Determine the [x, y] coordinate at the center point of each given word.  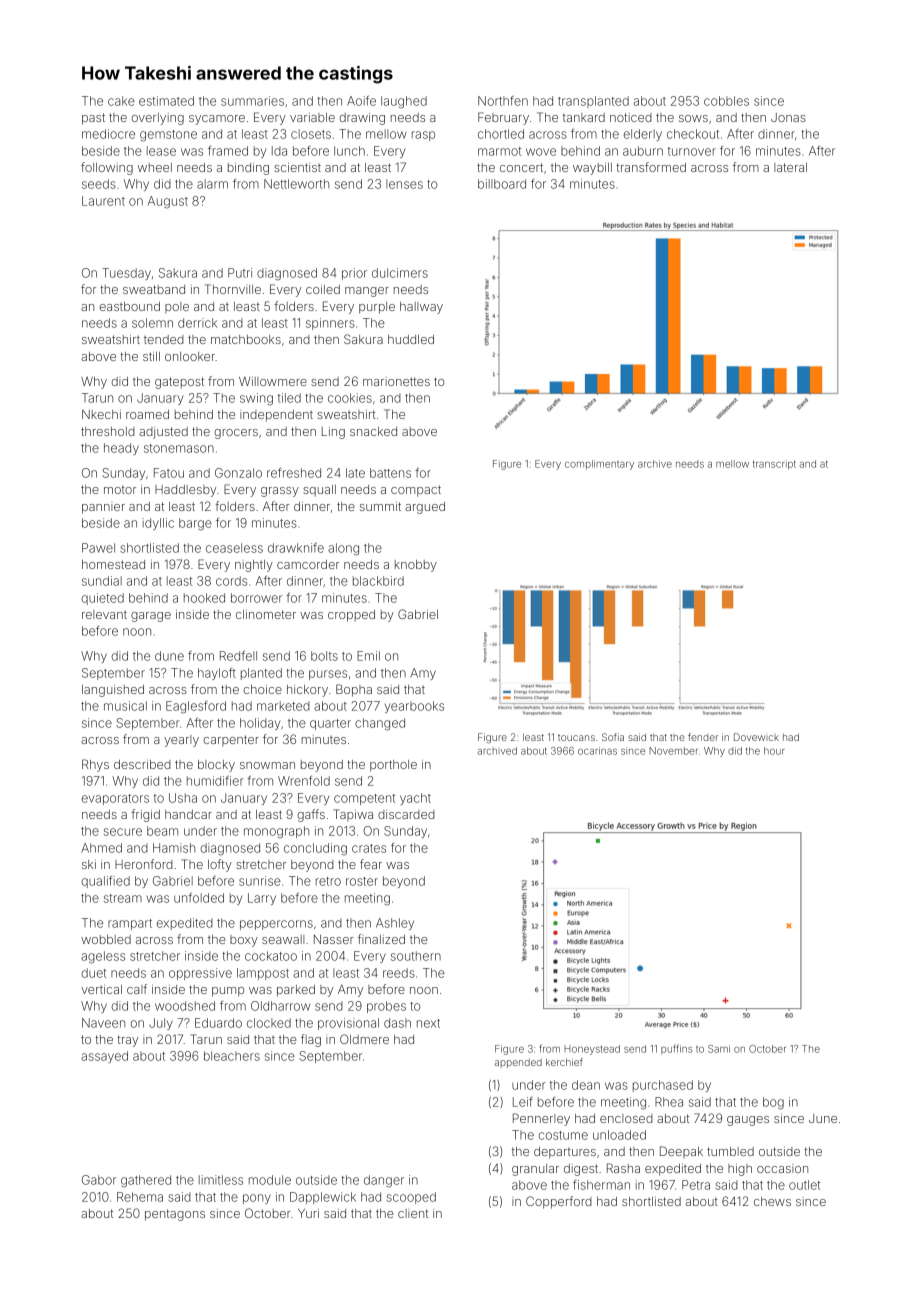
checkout [693, 134]
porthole [393, 766]
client [413, 1213]
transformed [651, 167]
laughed [404, 102]
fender [703, 737]
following [107, 168]
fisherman [601, 1185]
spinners [330, 324]
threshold [108, 431]
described [142, 764]
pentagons [175, 1215]
